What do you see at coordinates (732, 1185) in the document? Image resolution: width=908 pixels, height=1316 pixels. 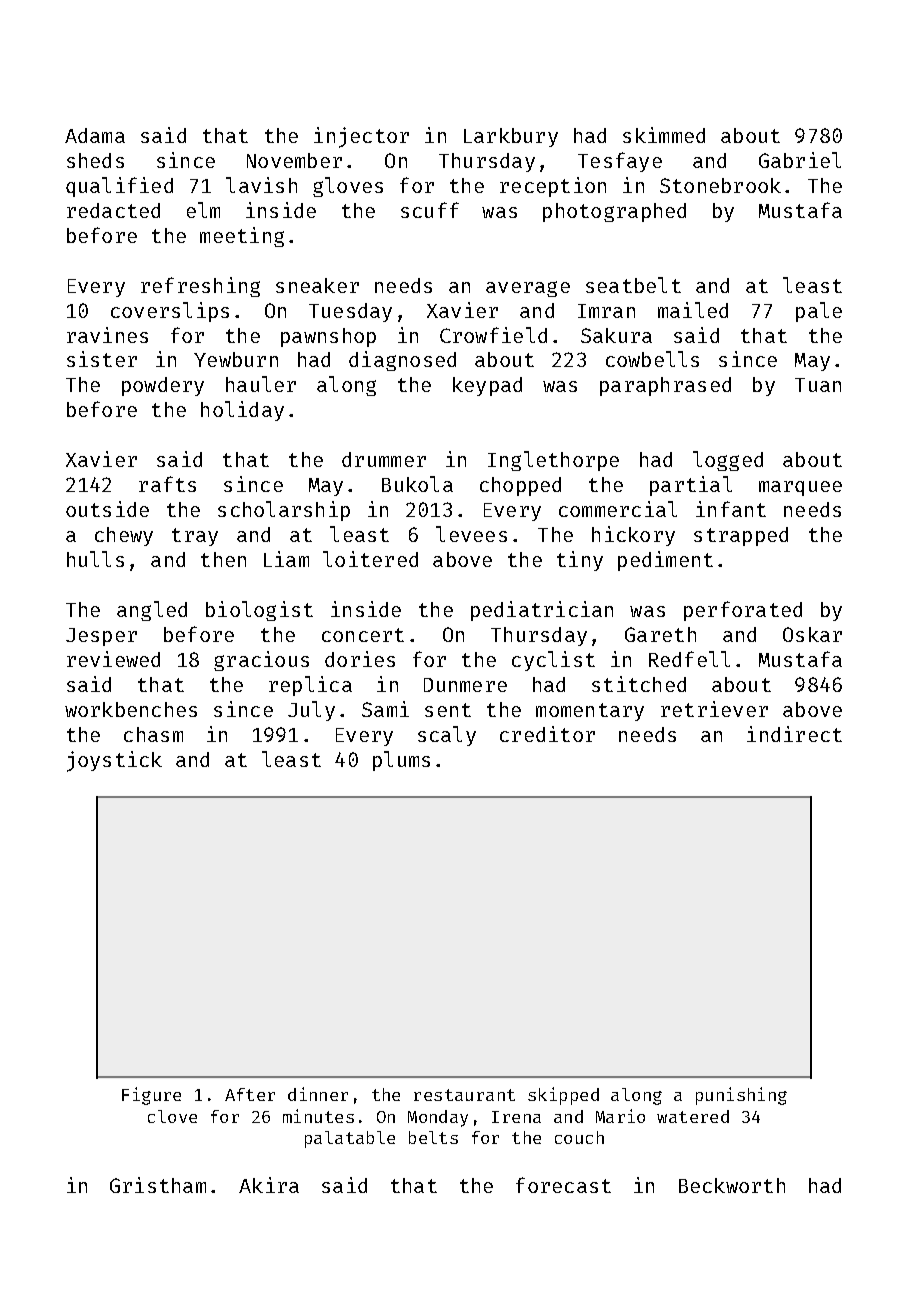 I see `Beckworth` at bounding box center [732, 1185].
